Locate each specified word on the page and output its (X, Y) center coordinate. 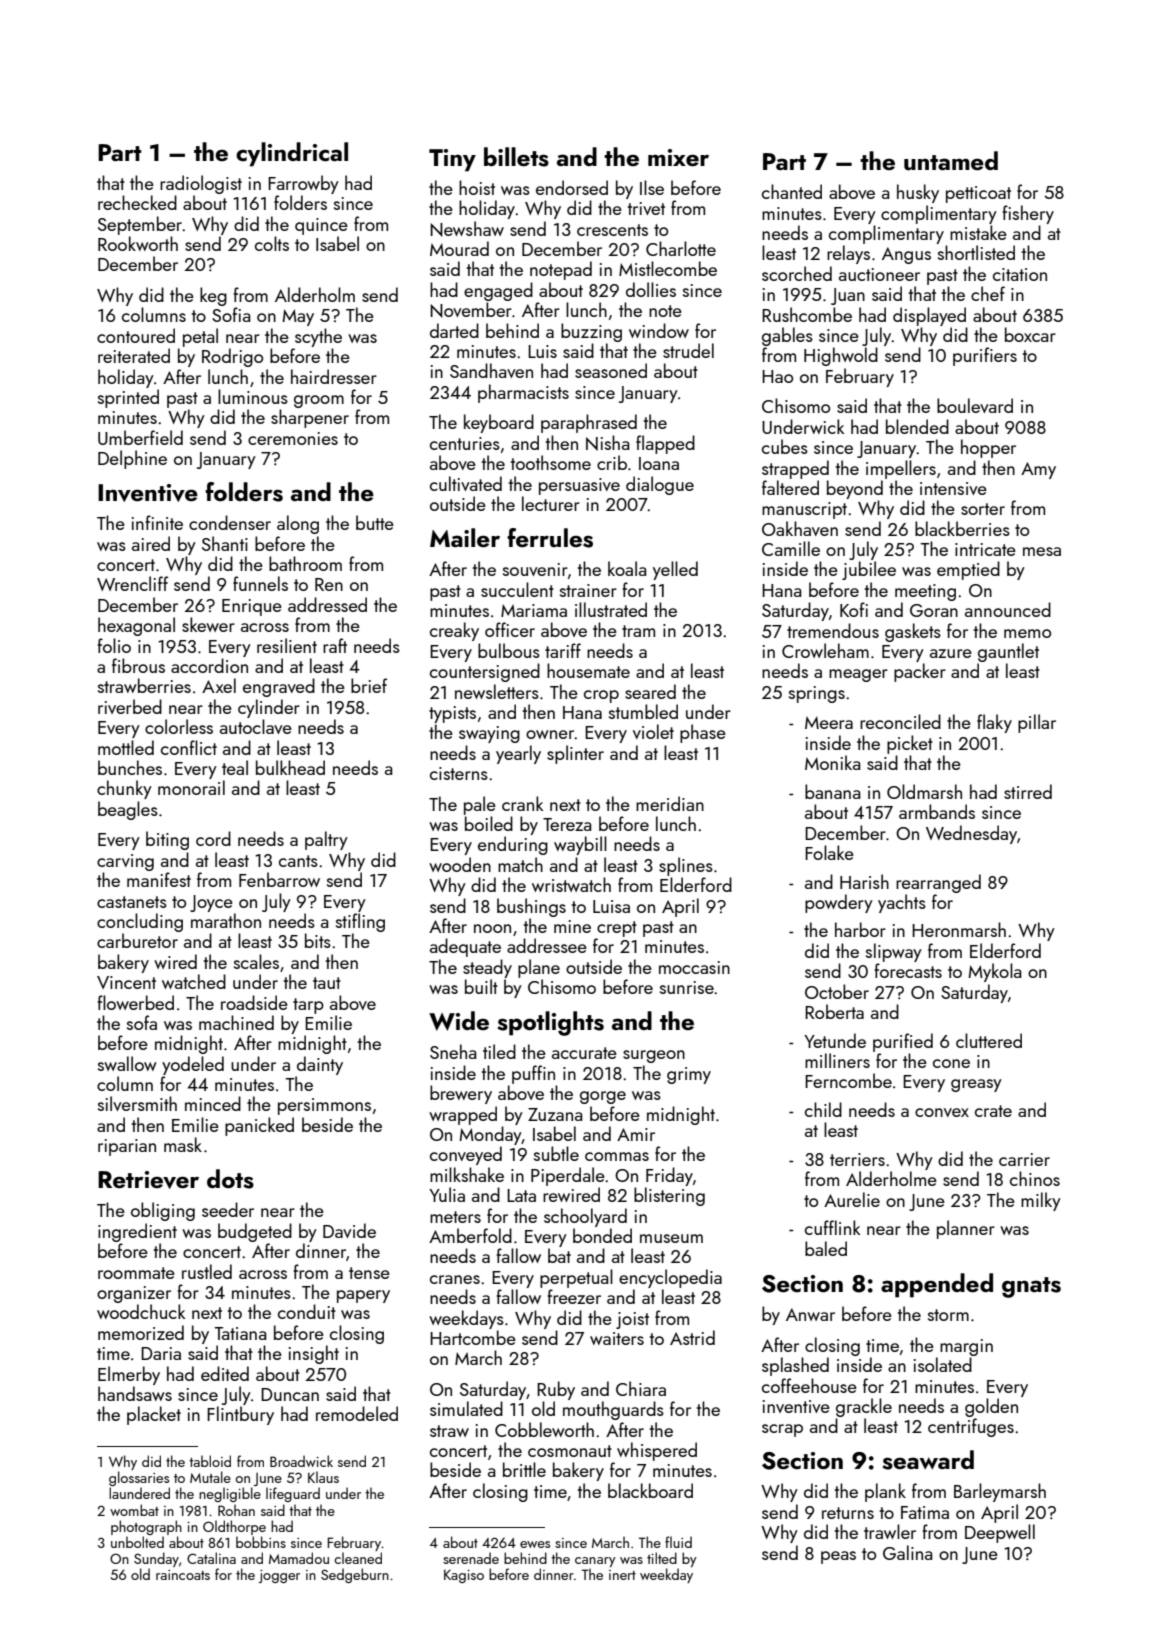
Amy (1038, 470)
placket (154, 1415)
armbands (937, 811)
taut (327, 983)
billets (516, 157)
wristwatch (571, 884)
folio (114, 645)
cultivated (466, 483)
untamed (951, 161)
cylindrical (292, 154)
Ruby (556, 1390)
